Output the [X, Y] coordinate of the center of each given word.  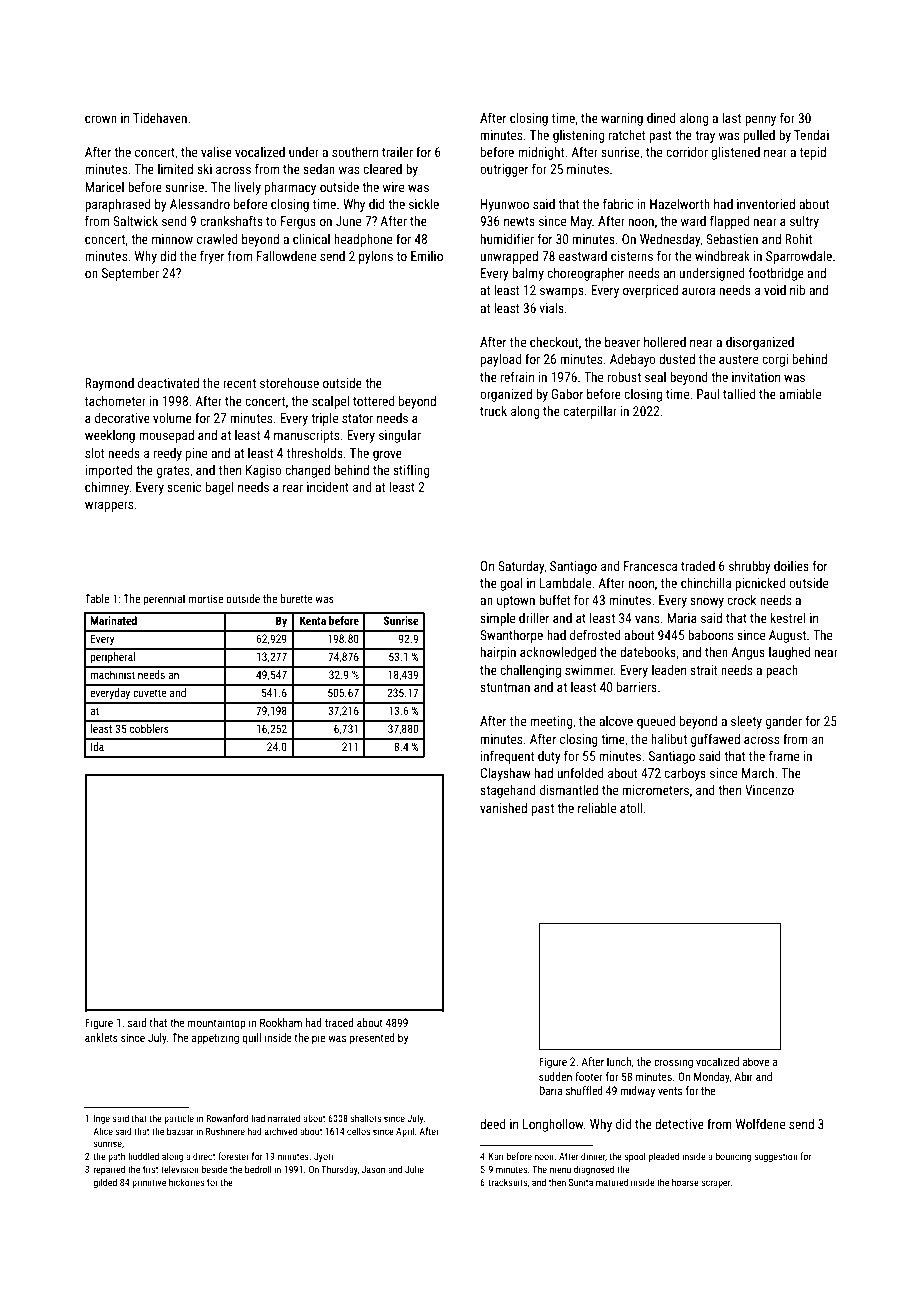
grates [173, 472]
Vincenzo [769, 790]
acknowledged [558, 653]
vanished [503, 808]
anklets [101, 1037]
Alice [103, 1131]
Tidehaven [160, 118]
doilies [791, 566]
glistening [579, 136]
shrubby [750, 567]
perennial [164, 600]
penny [760, 120]
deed [492, 1124]
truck [493, 411]
